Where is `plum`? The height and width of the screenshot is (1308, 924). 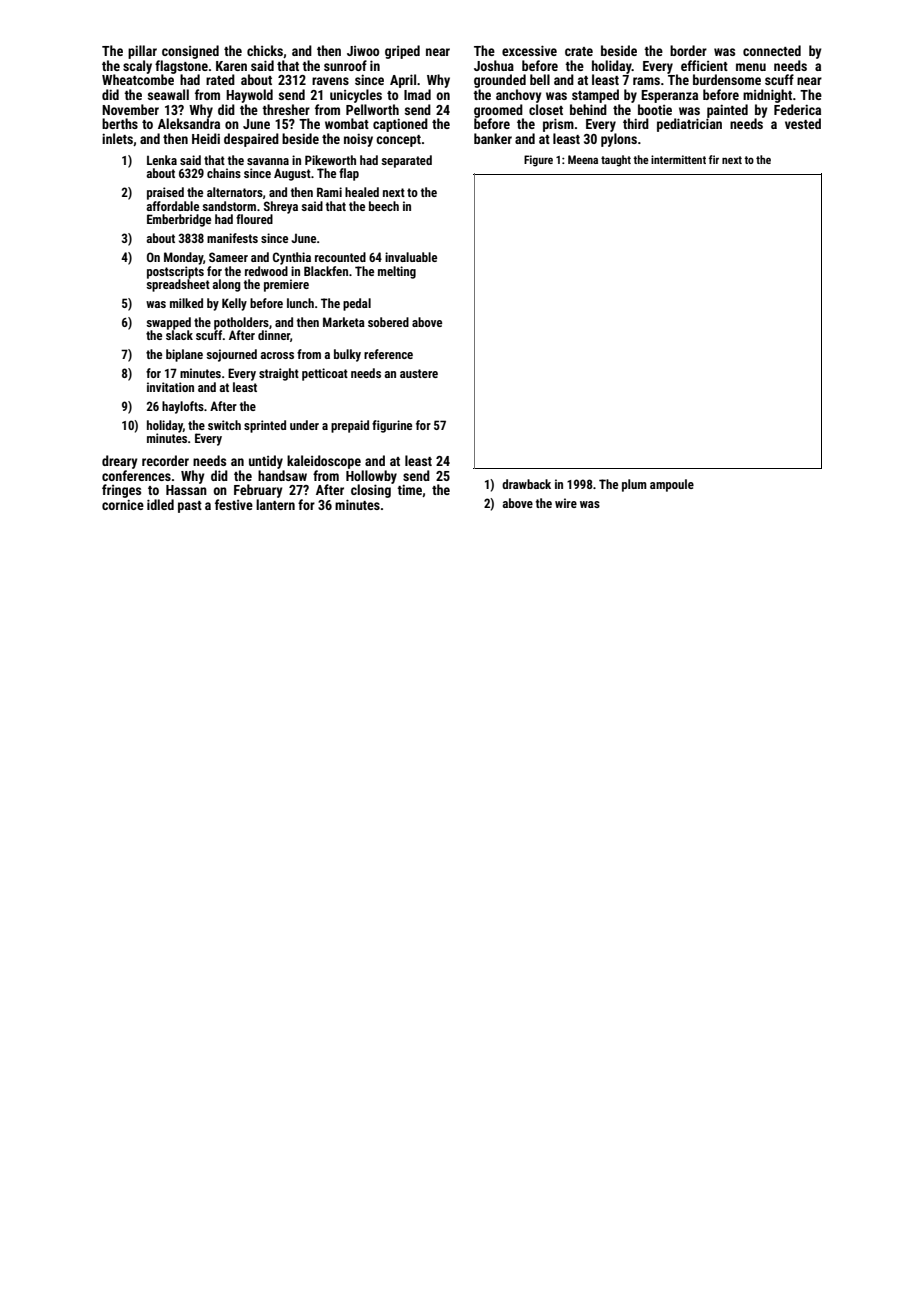 plum is located at coordinates (634, 485).
